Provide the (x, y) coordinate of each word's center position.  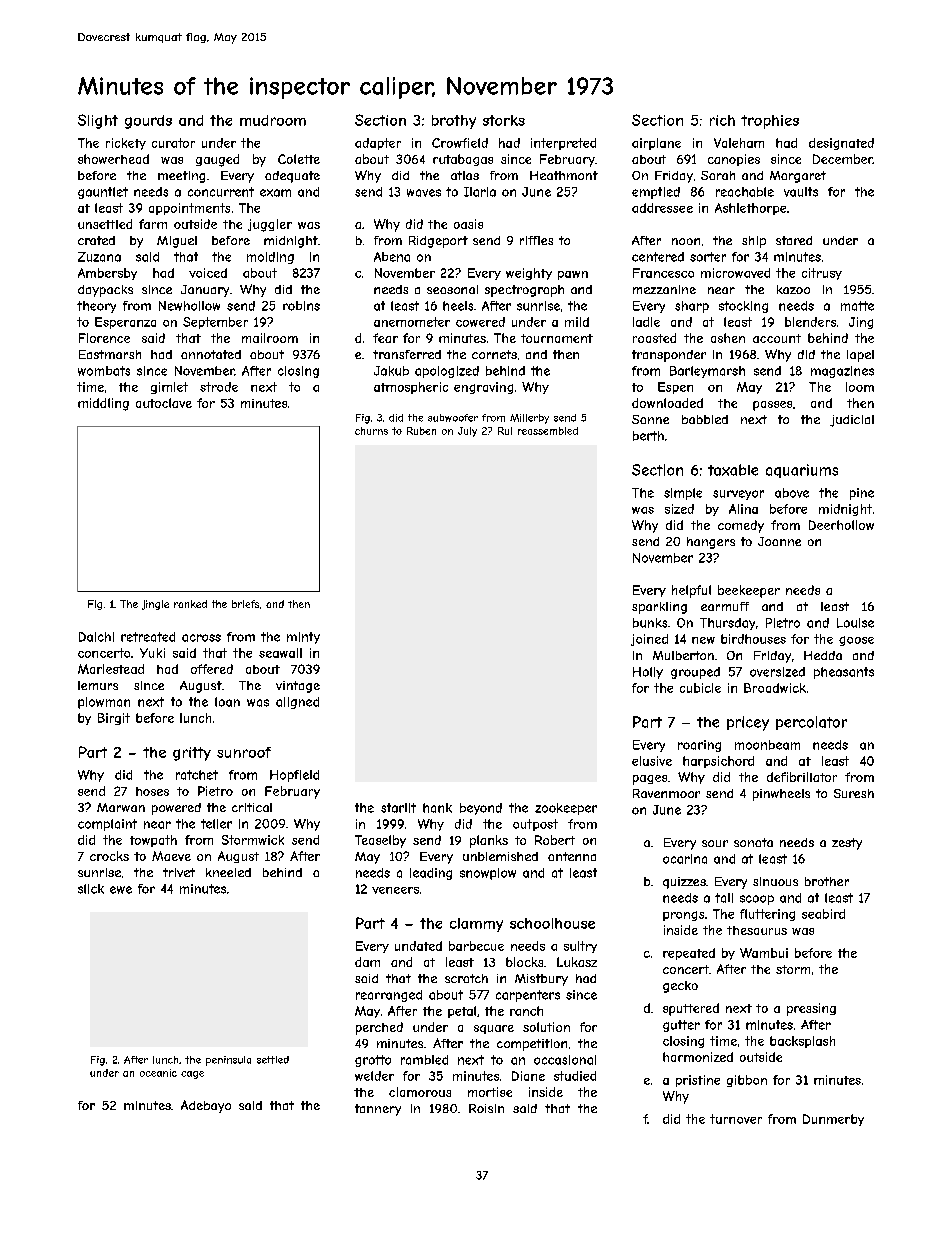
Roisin (486, 1108)
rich (722, 120)
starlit (398, 808)
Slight (98, 121)
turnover (736, 1119)
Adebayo (206, 1106)
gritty (192, 754)
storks (504, 120)
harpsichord (718, 762)
